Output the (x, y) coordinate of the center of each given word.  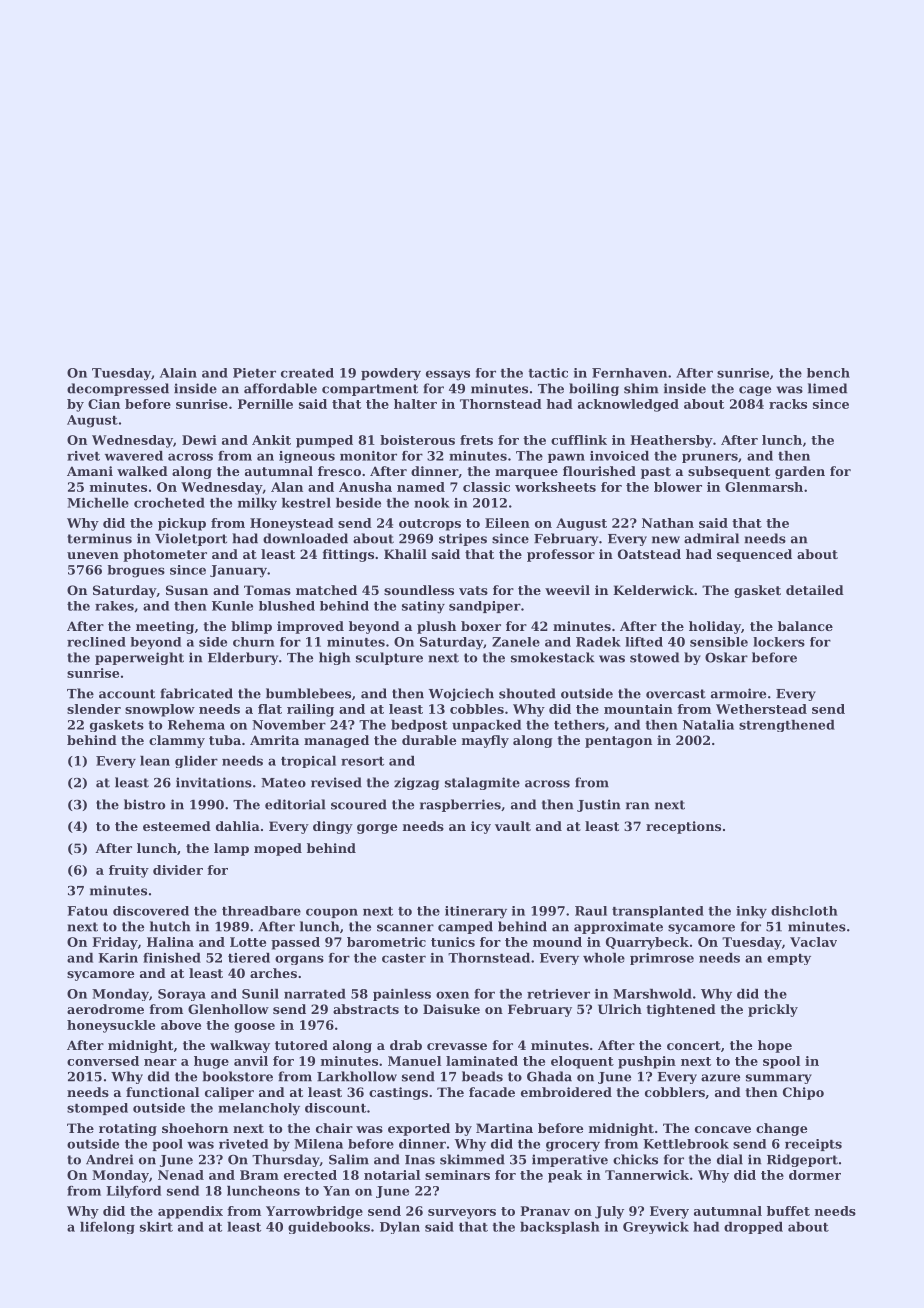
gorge (377, 829)
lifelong (107, 1228)
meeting (165, 627)
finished (172, 958)
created (307, 373)
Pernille (265, 404)
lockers (779, 642)
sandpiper (485, 607)
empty (789, 959)
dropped (753, 1228)
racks (788, 404)
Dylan (400, 1228)
